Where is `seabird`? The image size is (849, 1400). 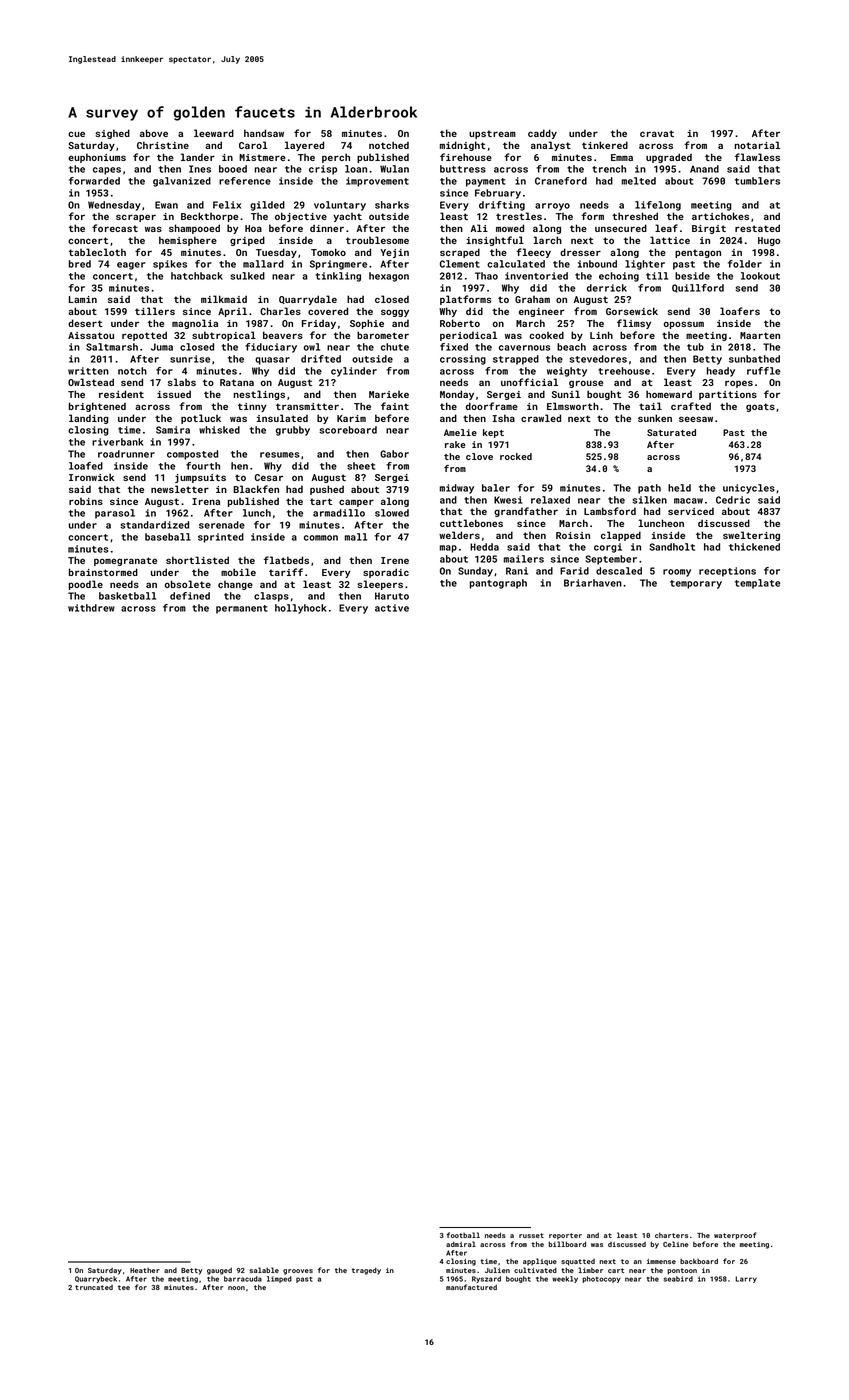 seabird is located at coordinates (678, 1279).
